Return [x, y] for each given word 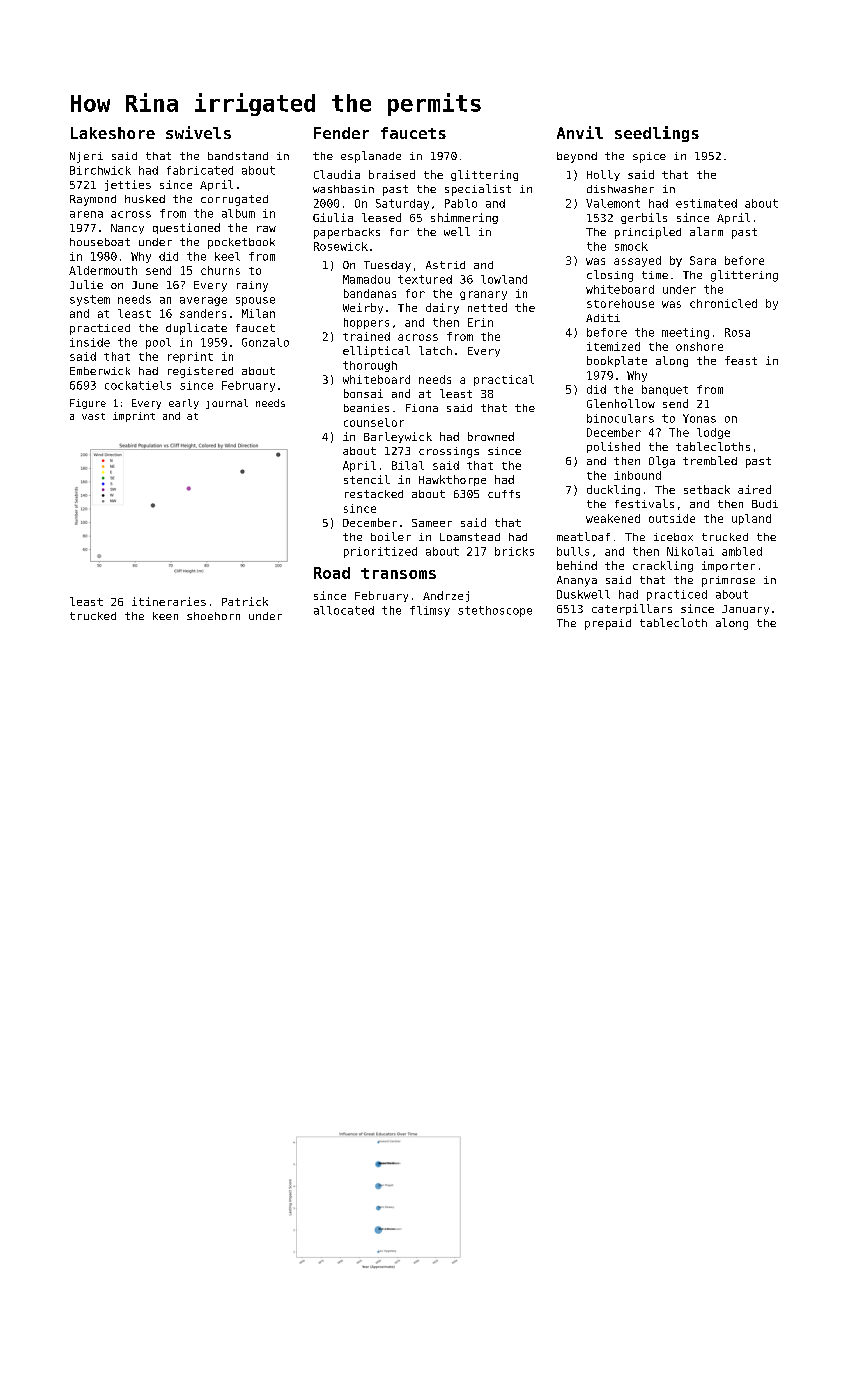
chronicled [723, 303]
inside [90, 342]
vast [93, 416]
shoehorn [213, 616]
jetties [128, 185]
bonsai [363, 393]
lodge [713, 433]
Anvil [580, 132]
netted [487, 307]
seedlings [657, 134]
